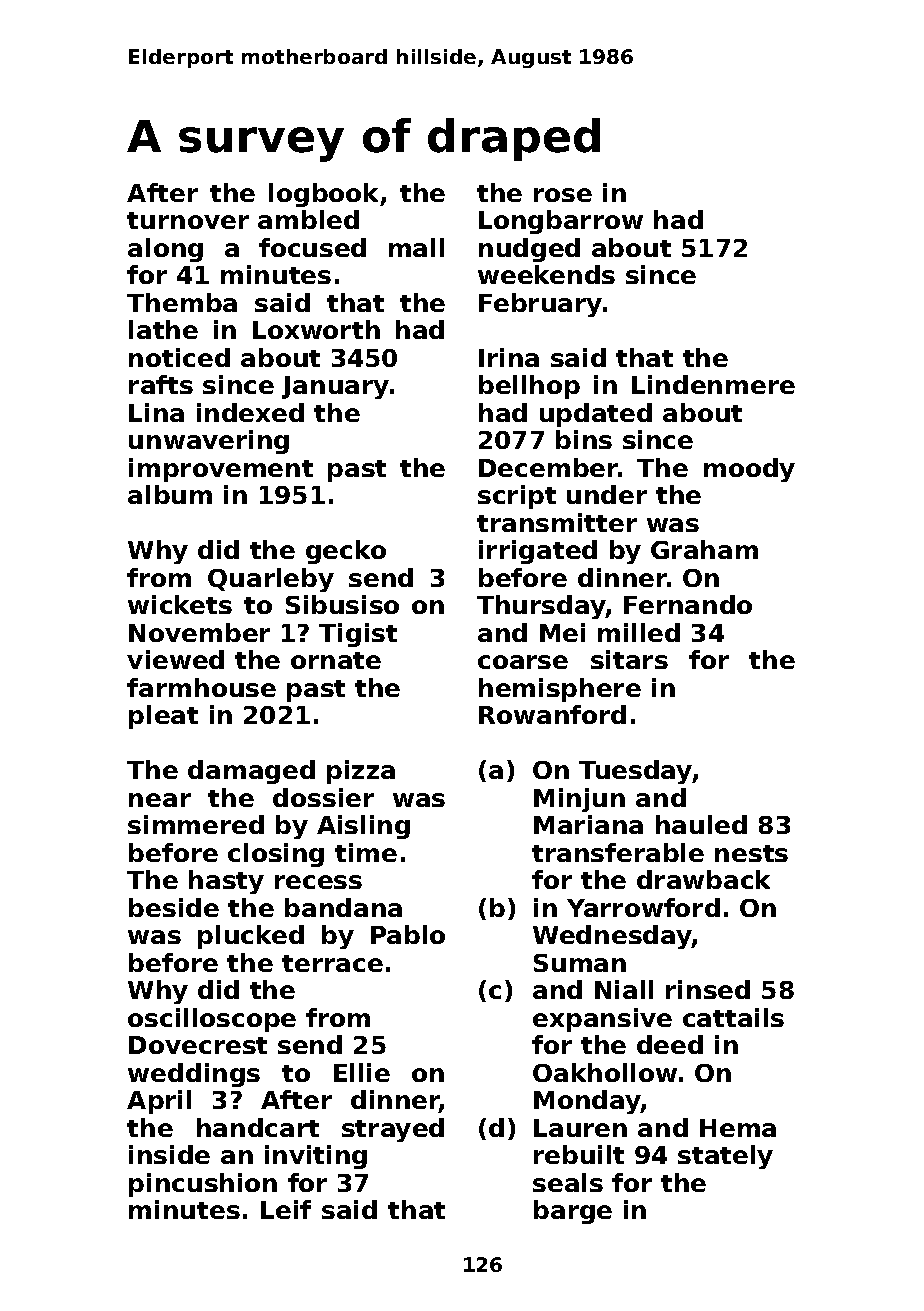  What do you see at coordinates (636, 772) in the document?
I see `Tuesday` at bounding box center [636, 772].
